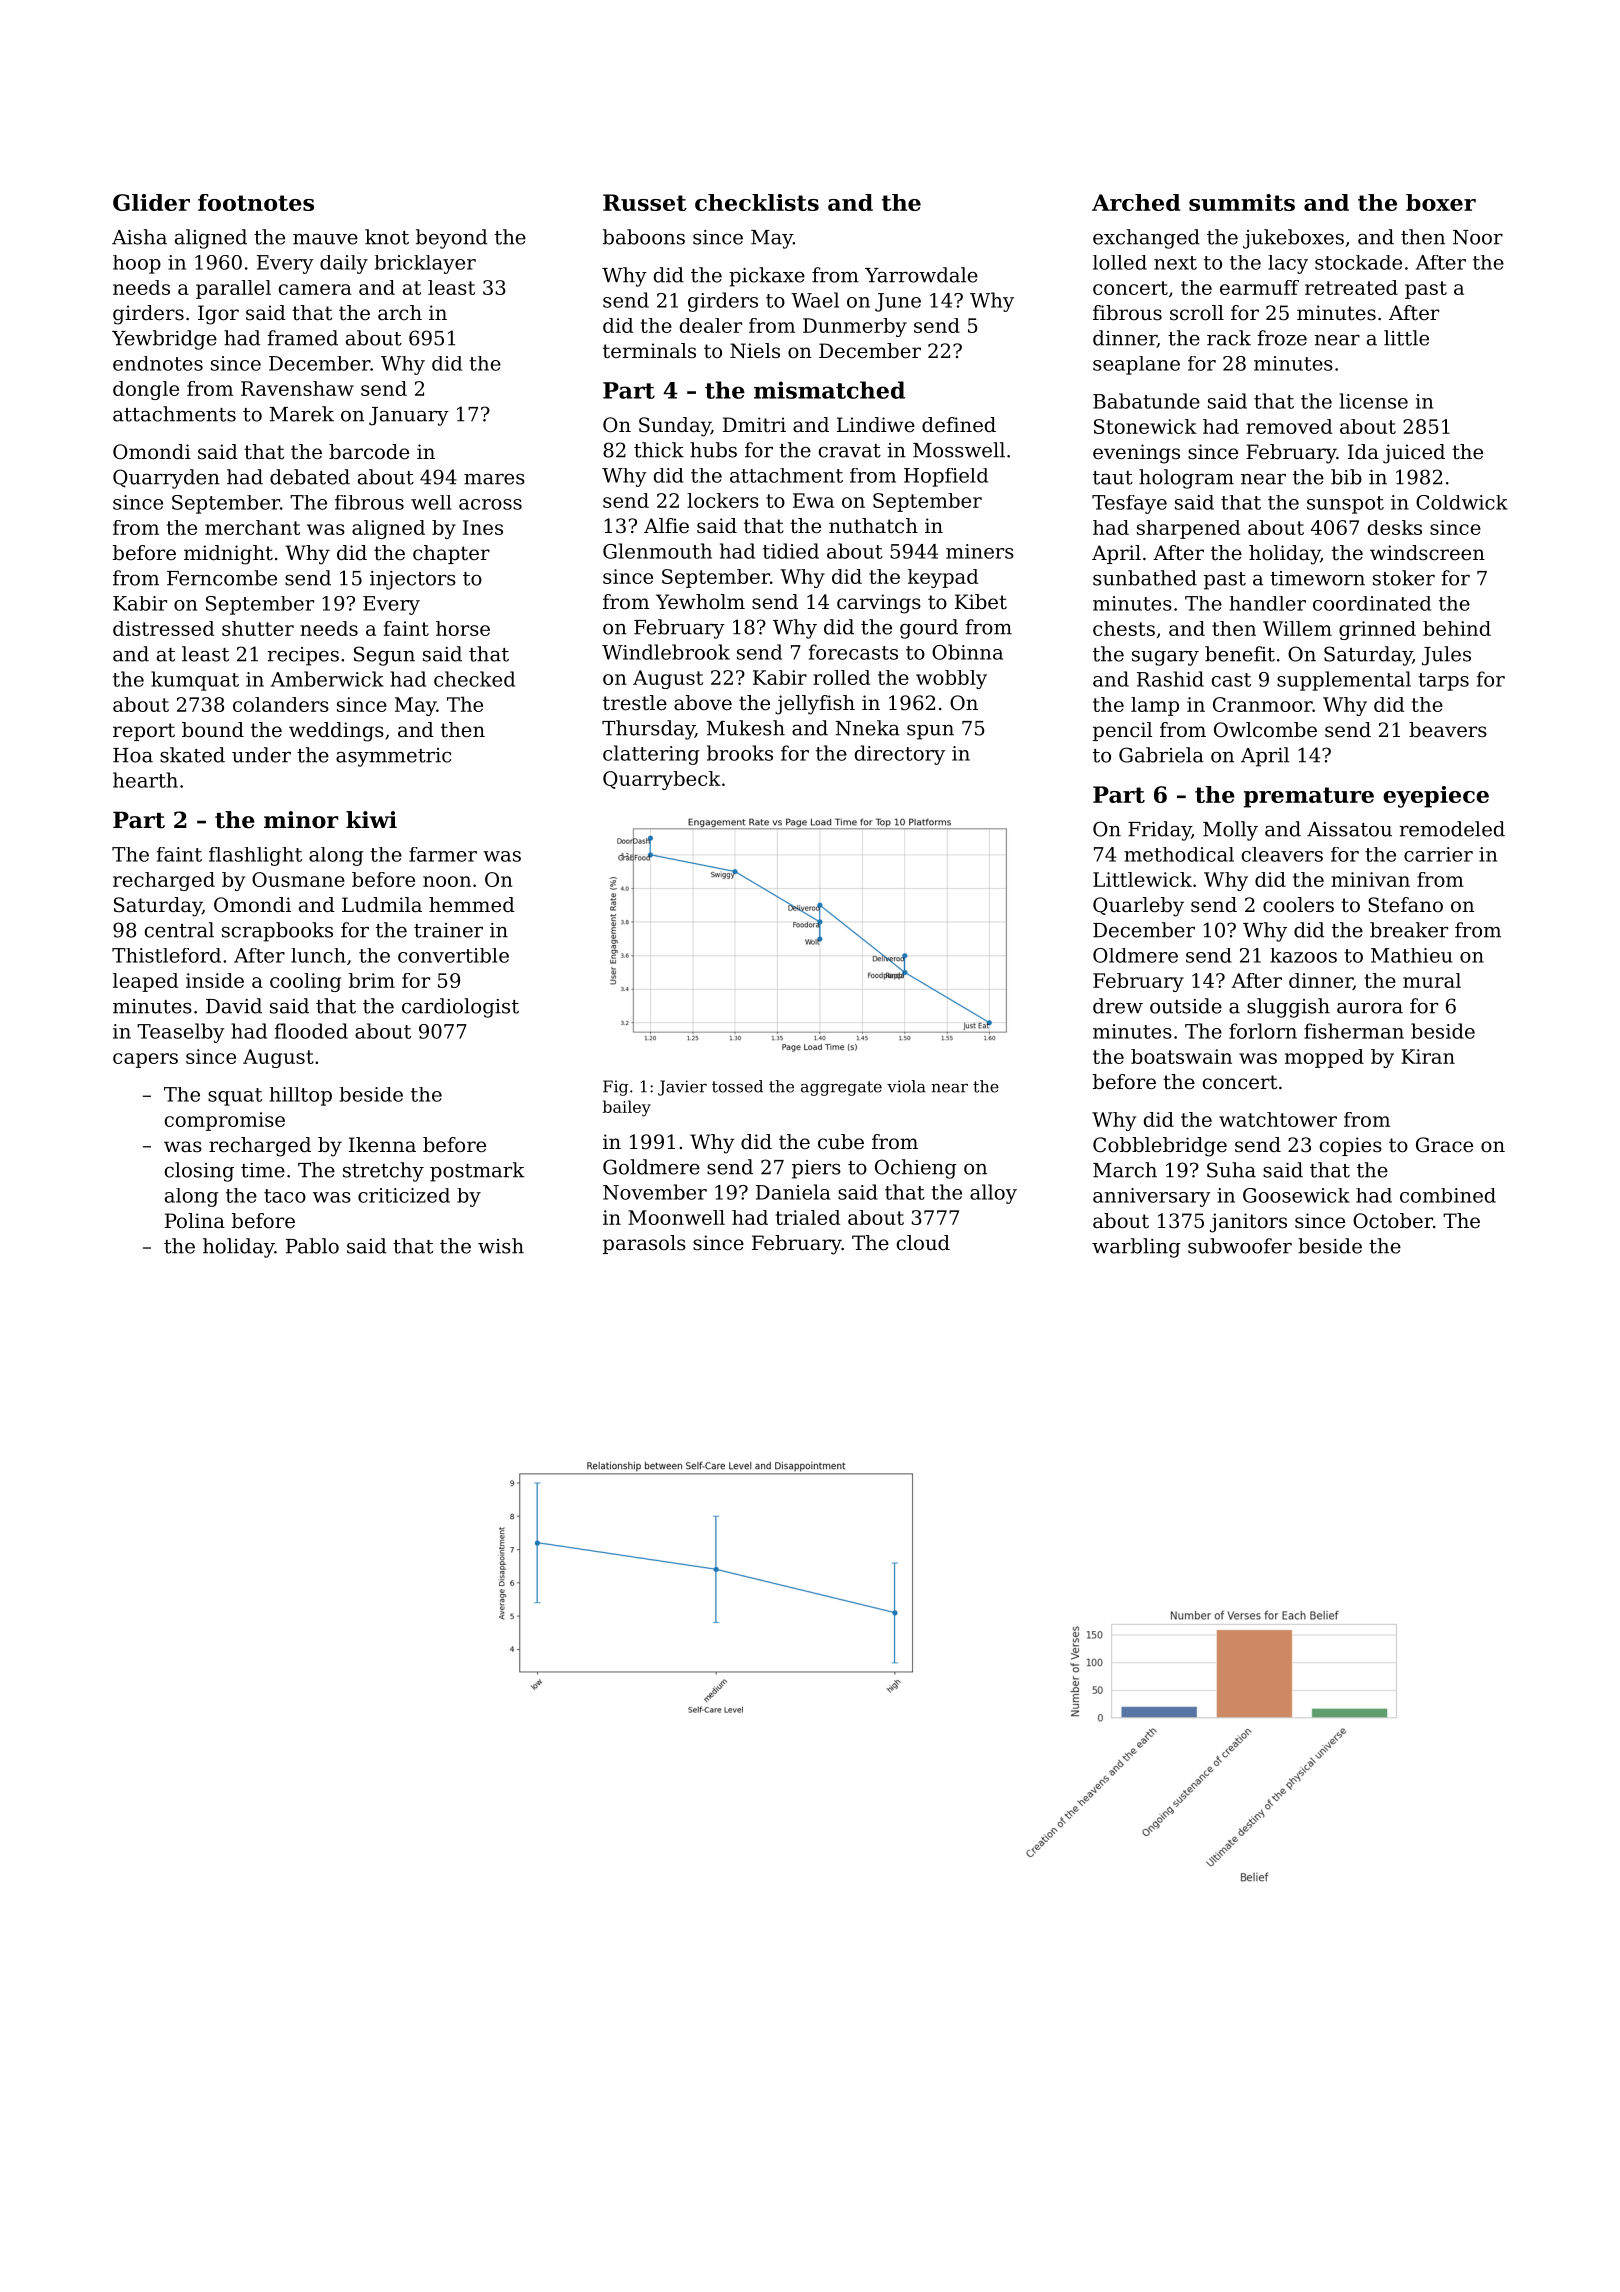 The height and width of the page is (2292, 1620). What do you see at coordinates (460, 1008) in the page?
I see `cardiologist` at bounding box center [460, 1008].
